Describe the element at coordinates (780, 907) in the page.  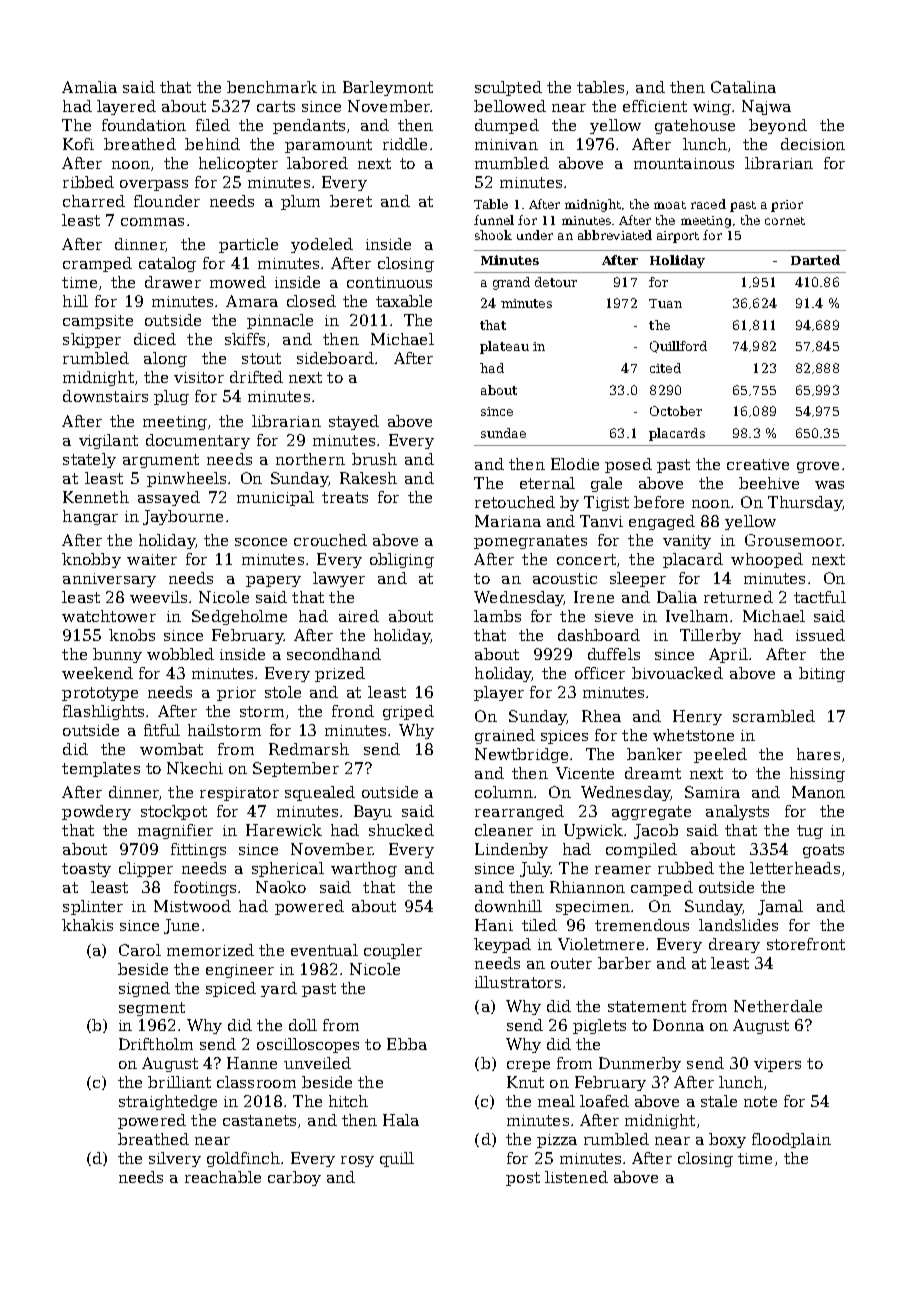
I see `Jamal` at that location.
